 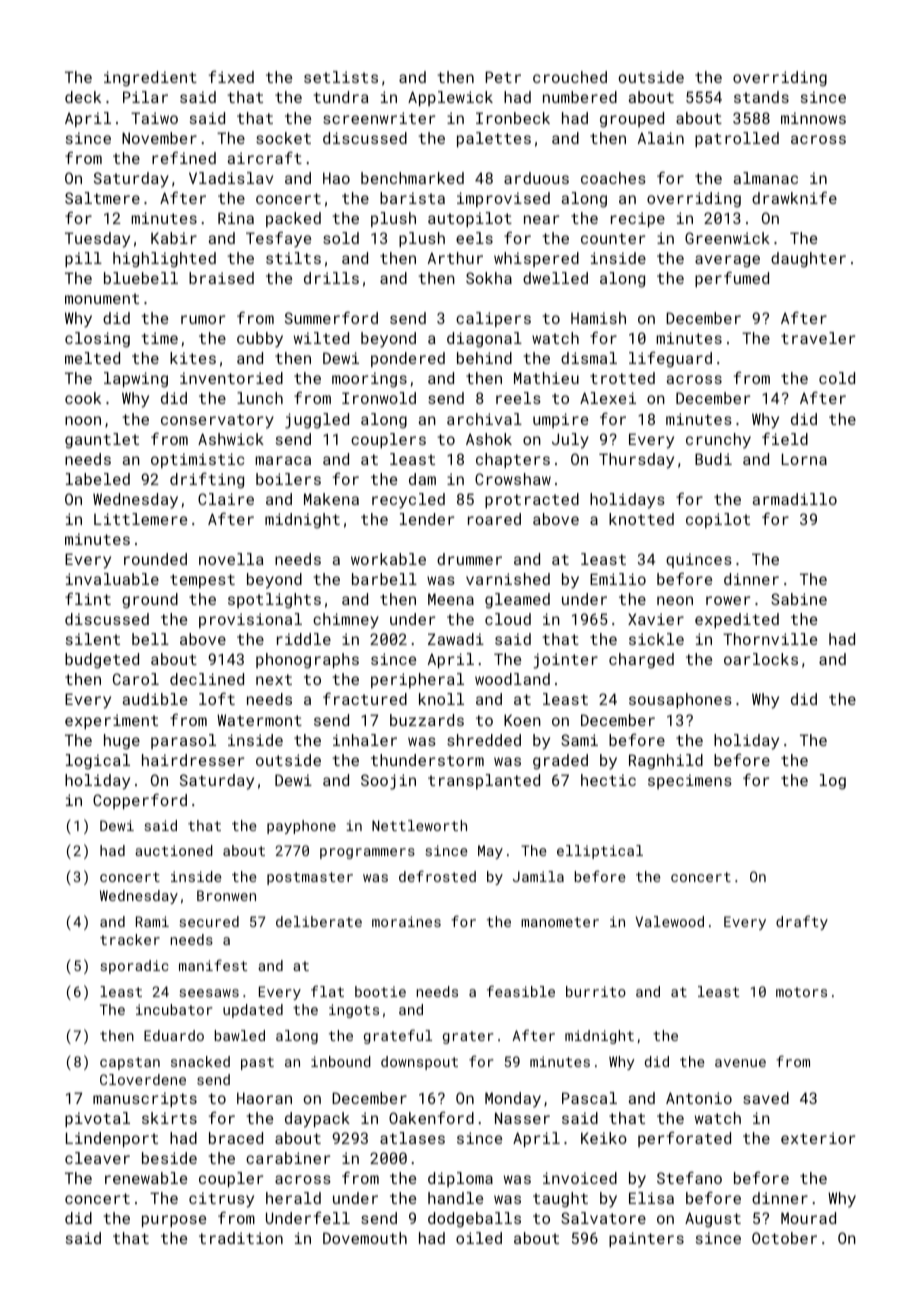 What do you see at coordinates (441, 699) in the image?
I see `knoll` at bounding box center [441, 699].
